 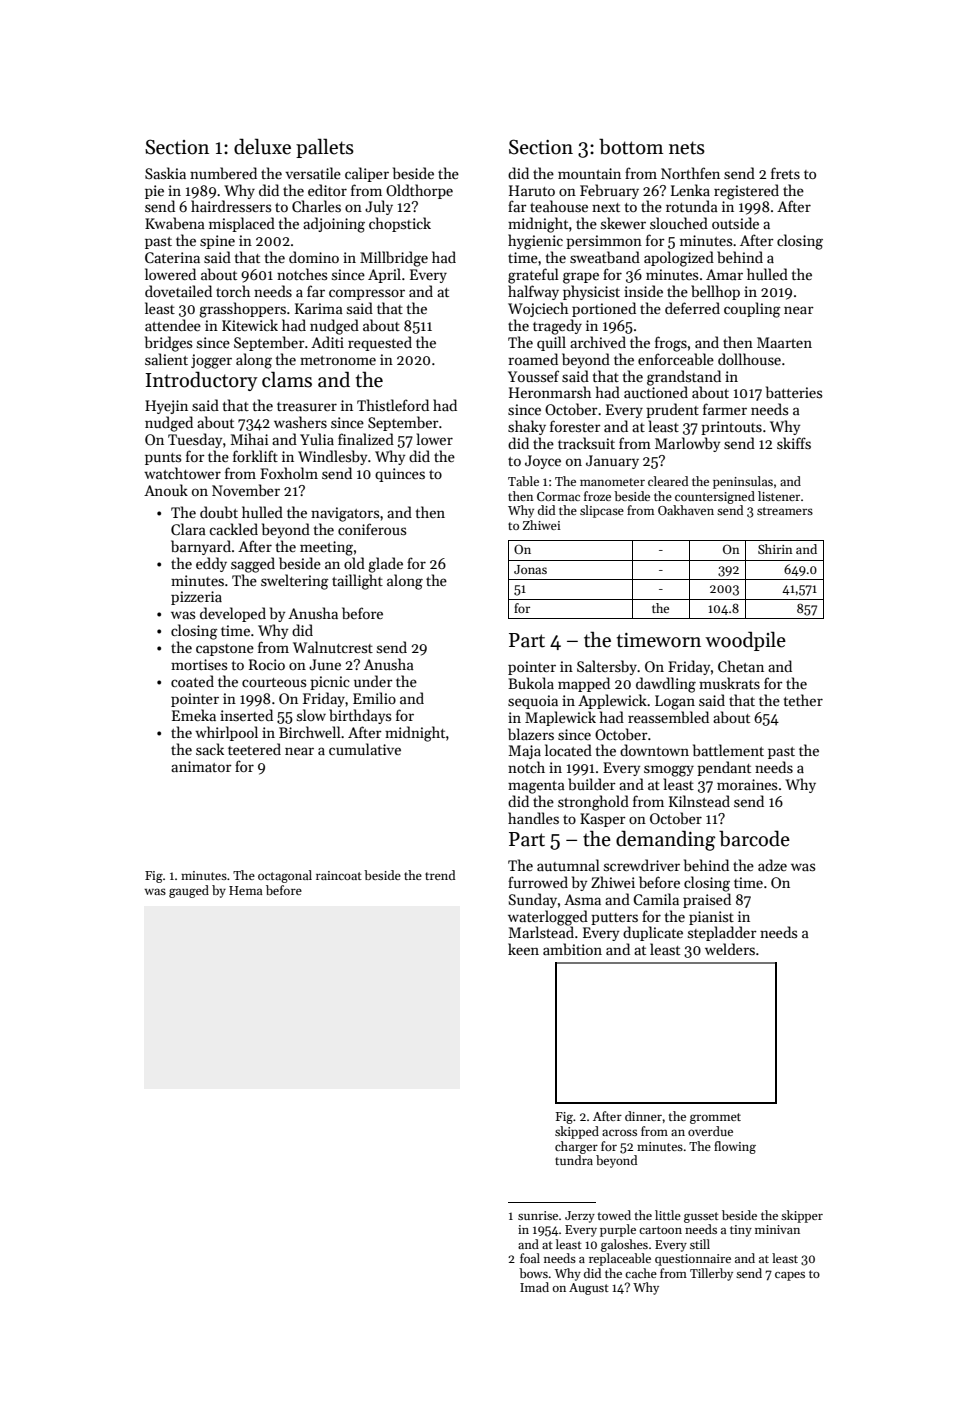 I want to click on Karima, so click(x=319, y=308).
